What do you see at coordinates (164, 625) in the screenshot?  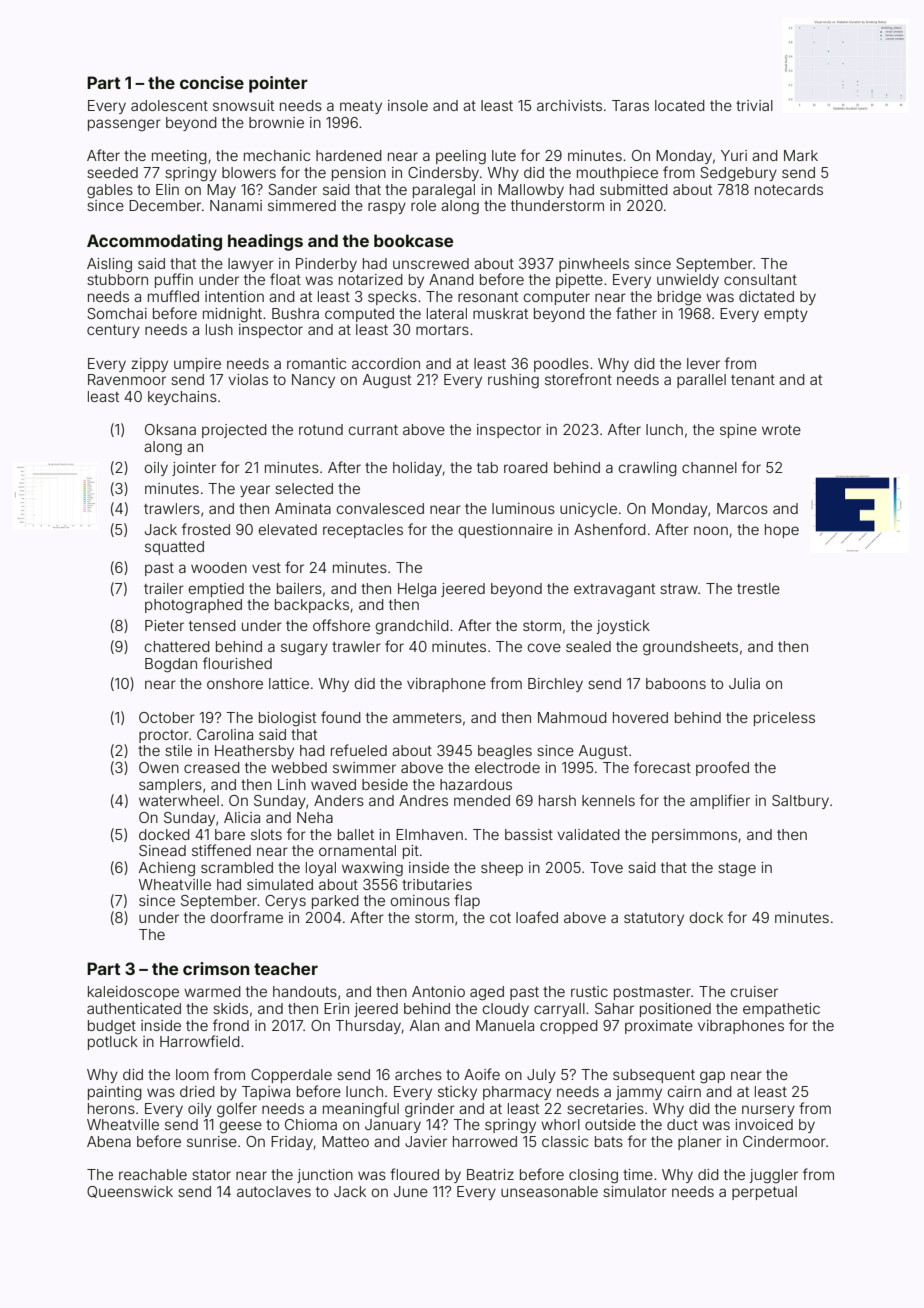 I see `Pieter` at bounding box center [164, 625].
